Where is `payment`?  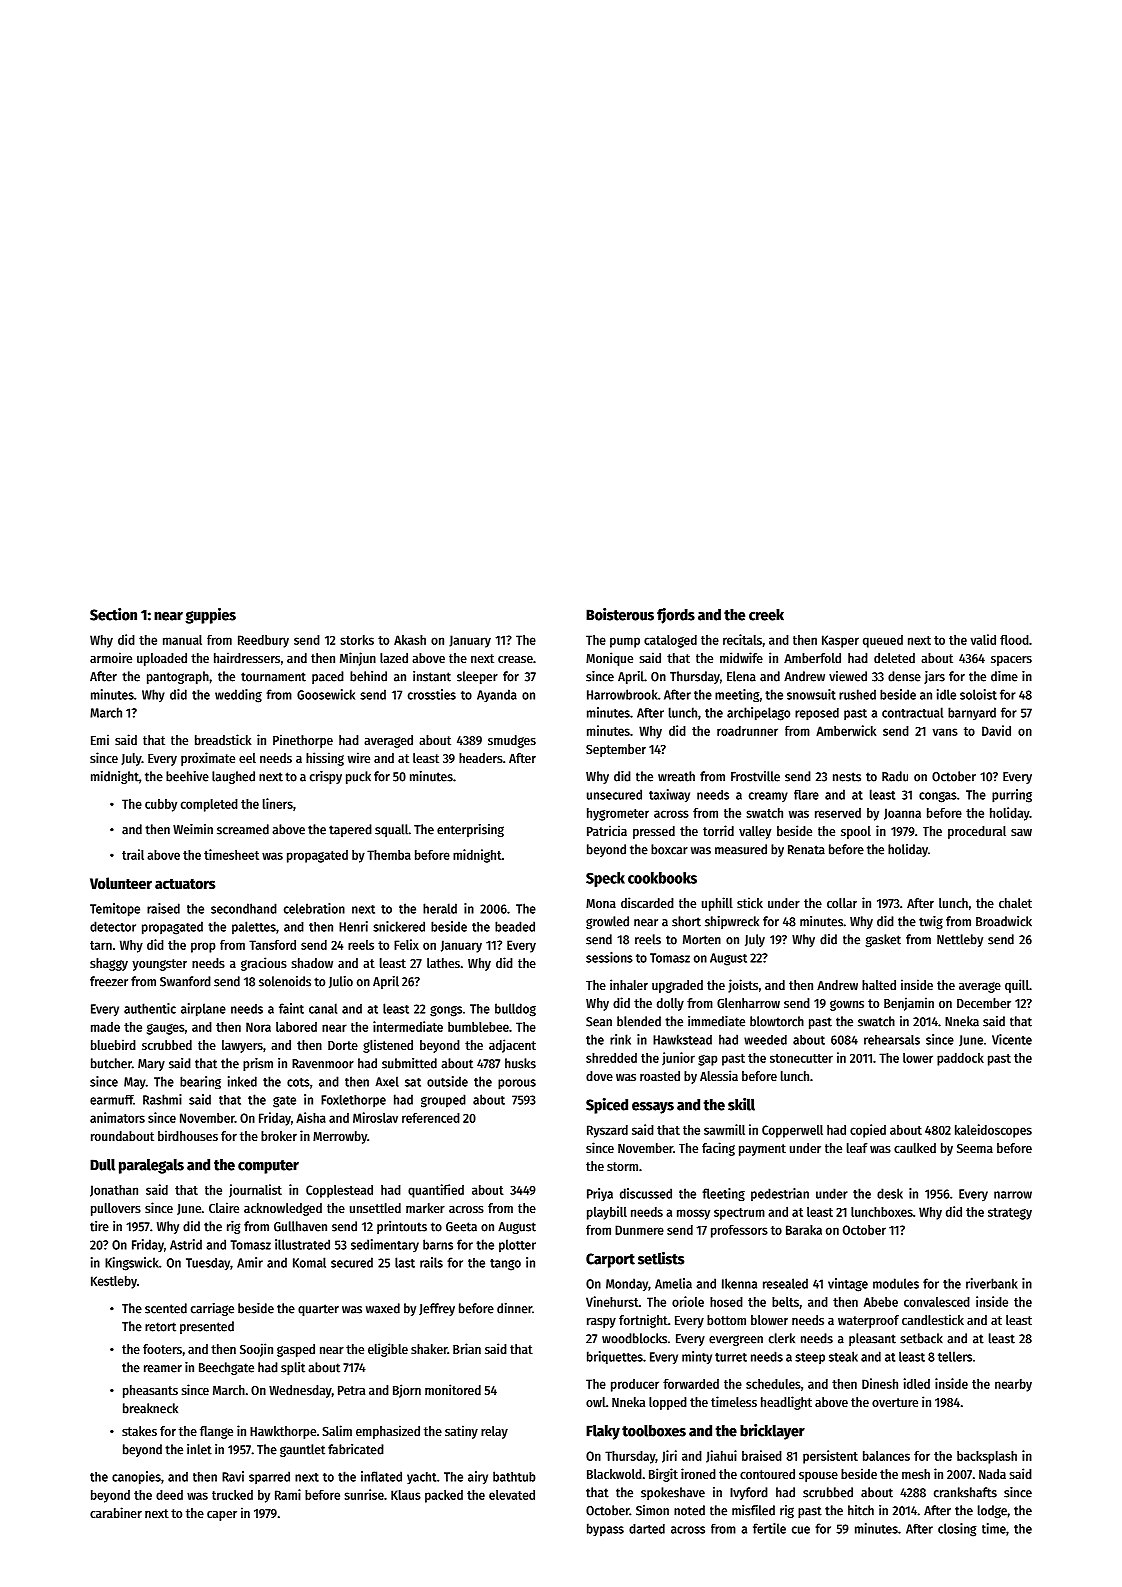
payment is located at coordinates (762, 1150).
